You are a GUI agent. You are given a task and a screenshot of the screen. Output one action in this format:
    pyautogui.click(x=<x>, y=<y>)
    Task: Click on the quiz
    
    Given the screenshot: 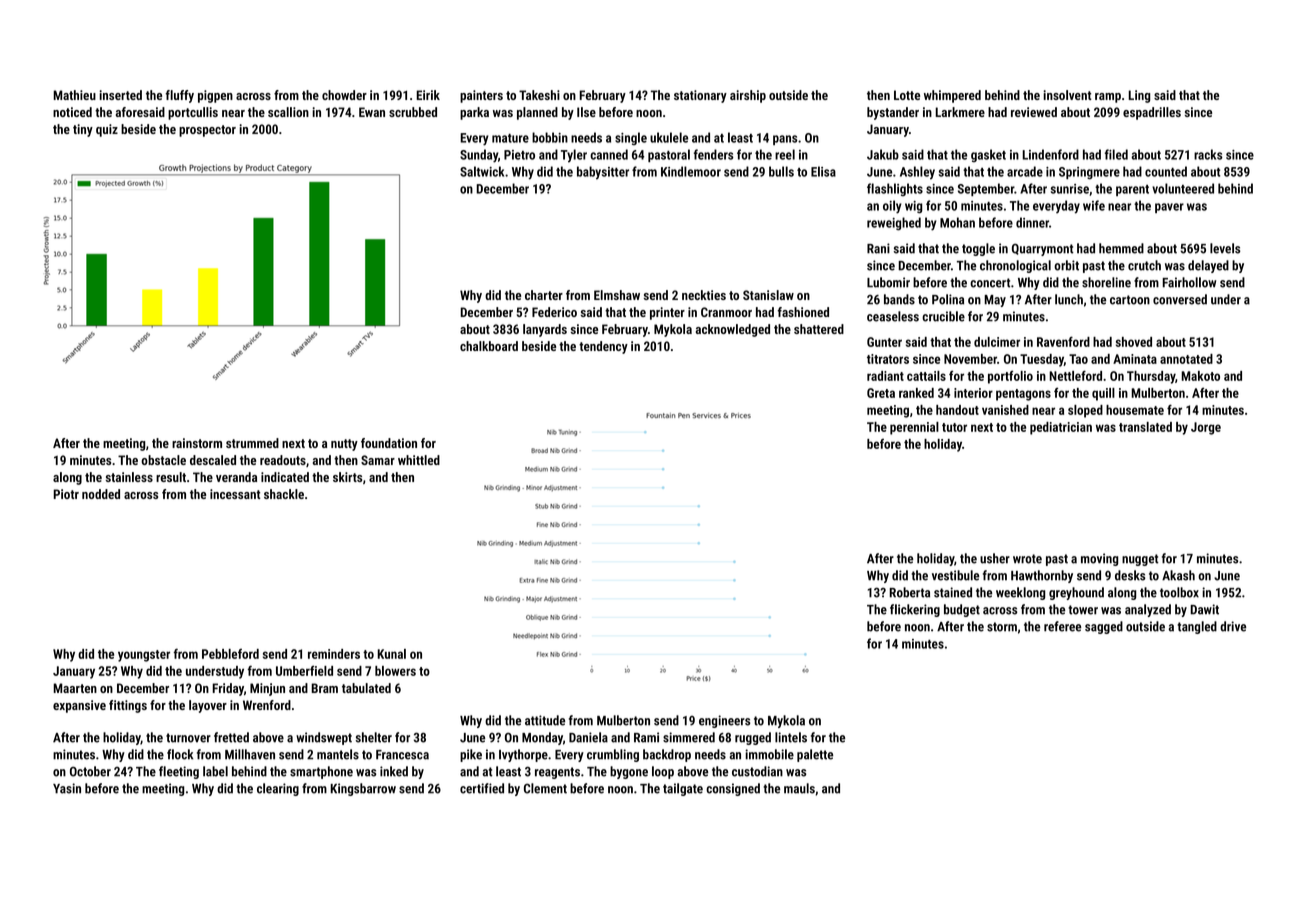 What is the action you would take?
    pyautogui.click(x=107, y=130)
